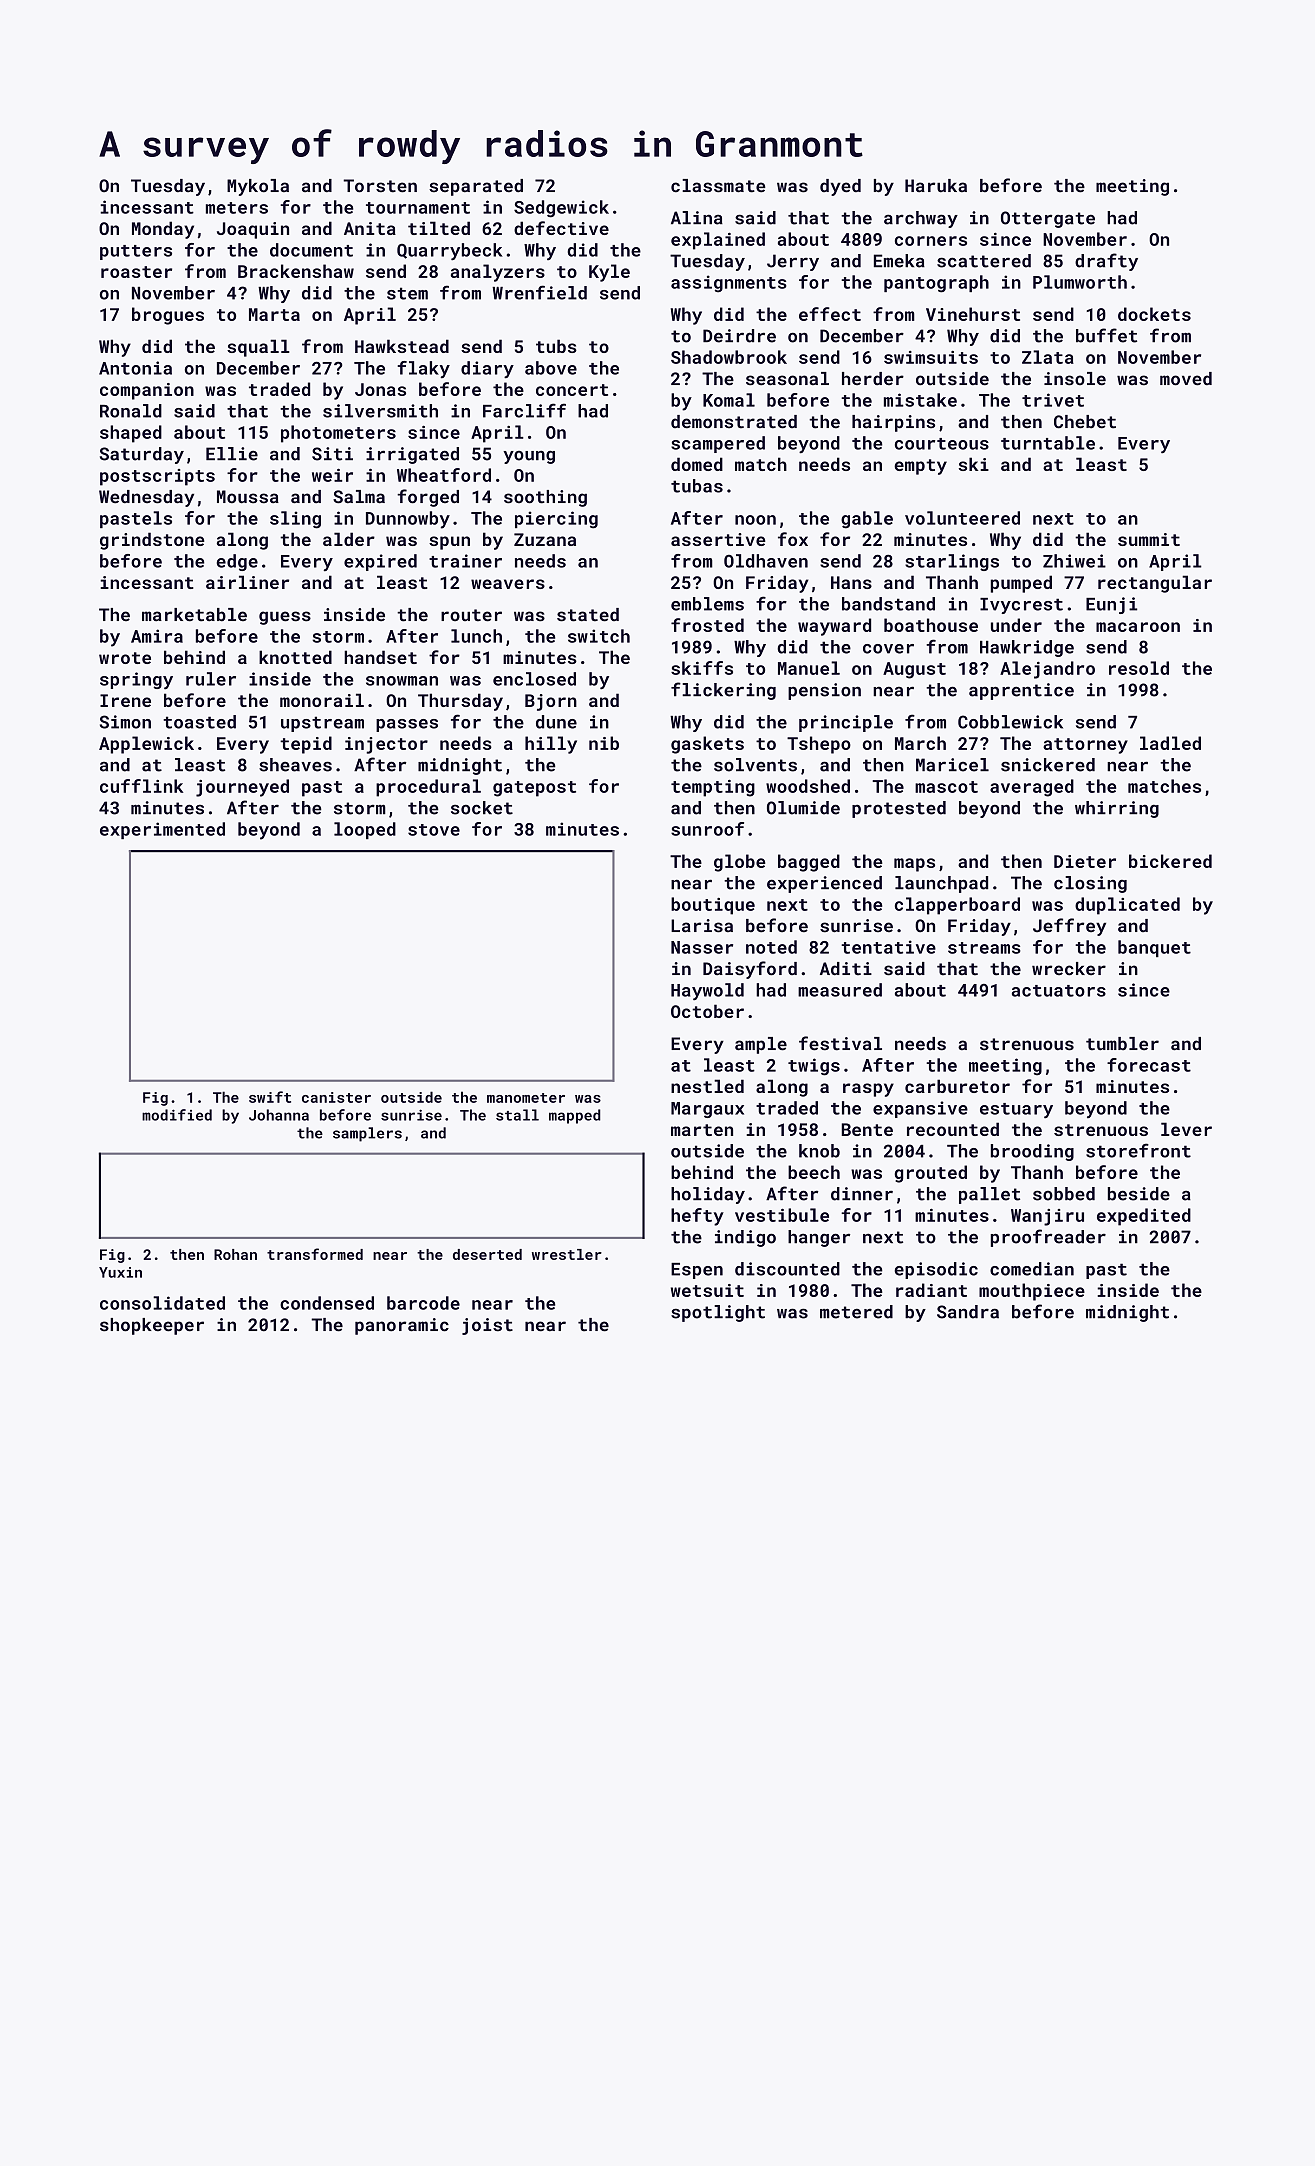  I want to click on classmate, so click(718, 186).
